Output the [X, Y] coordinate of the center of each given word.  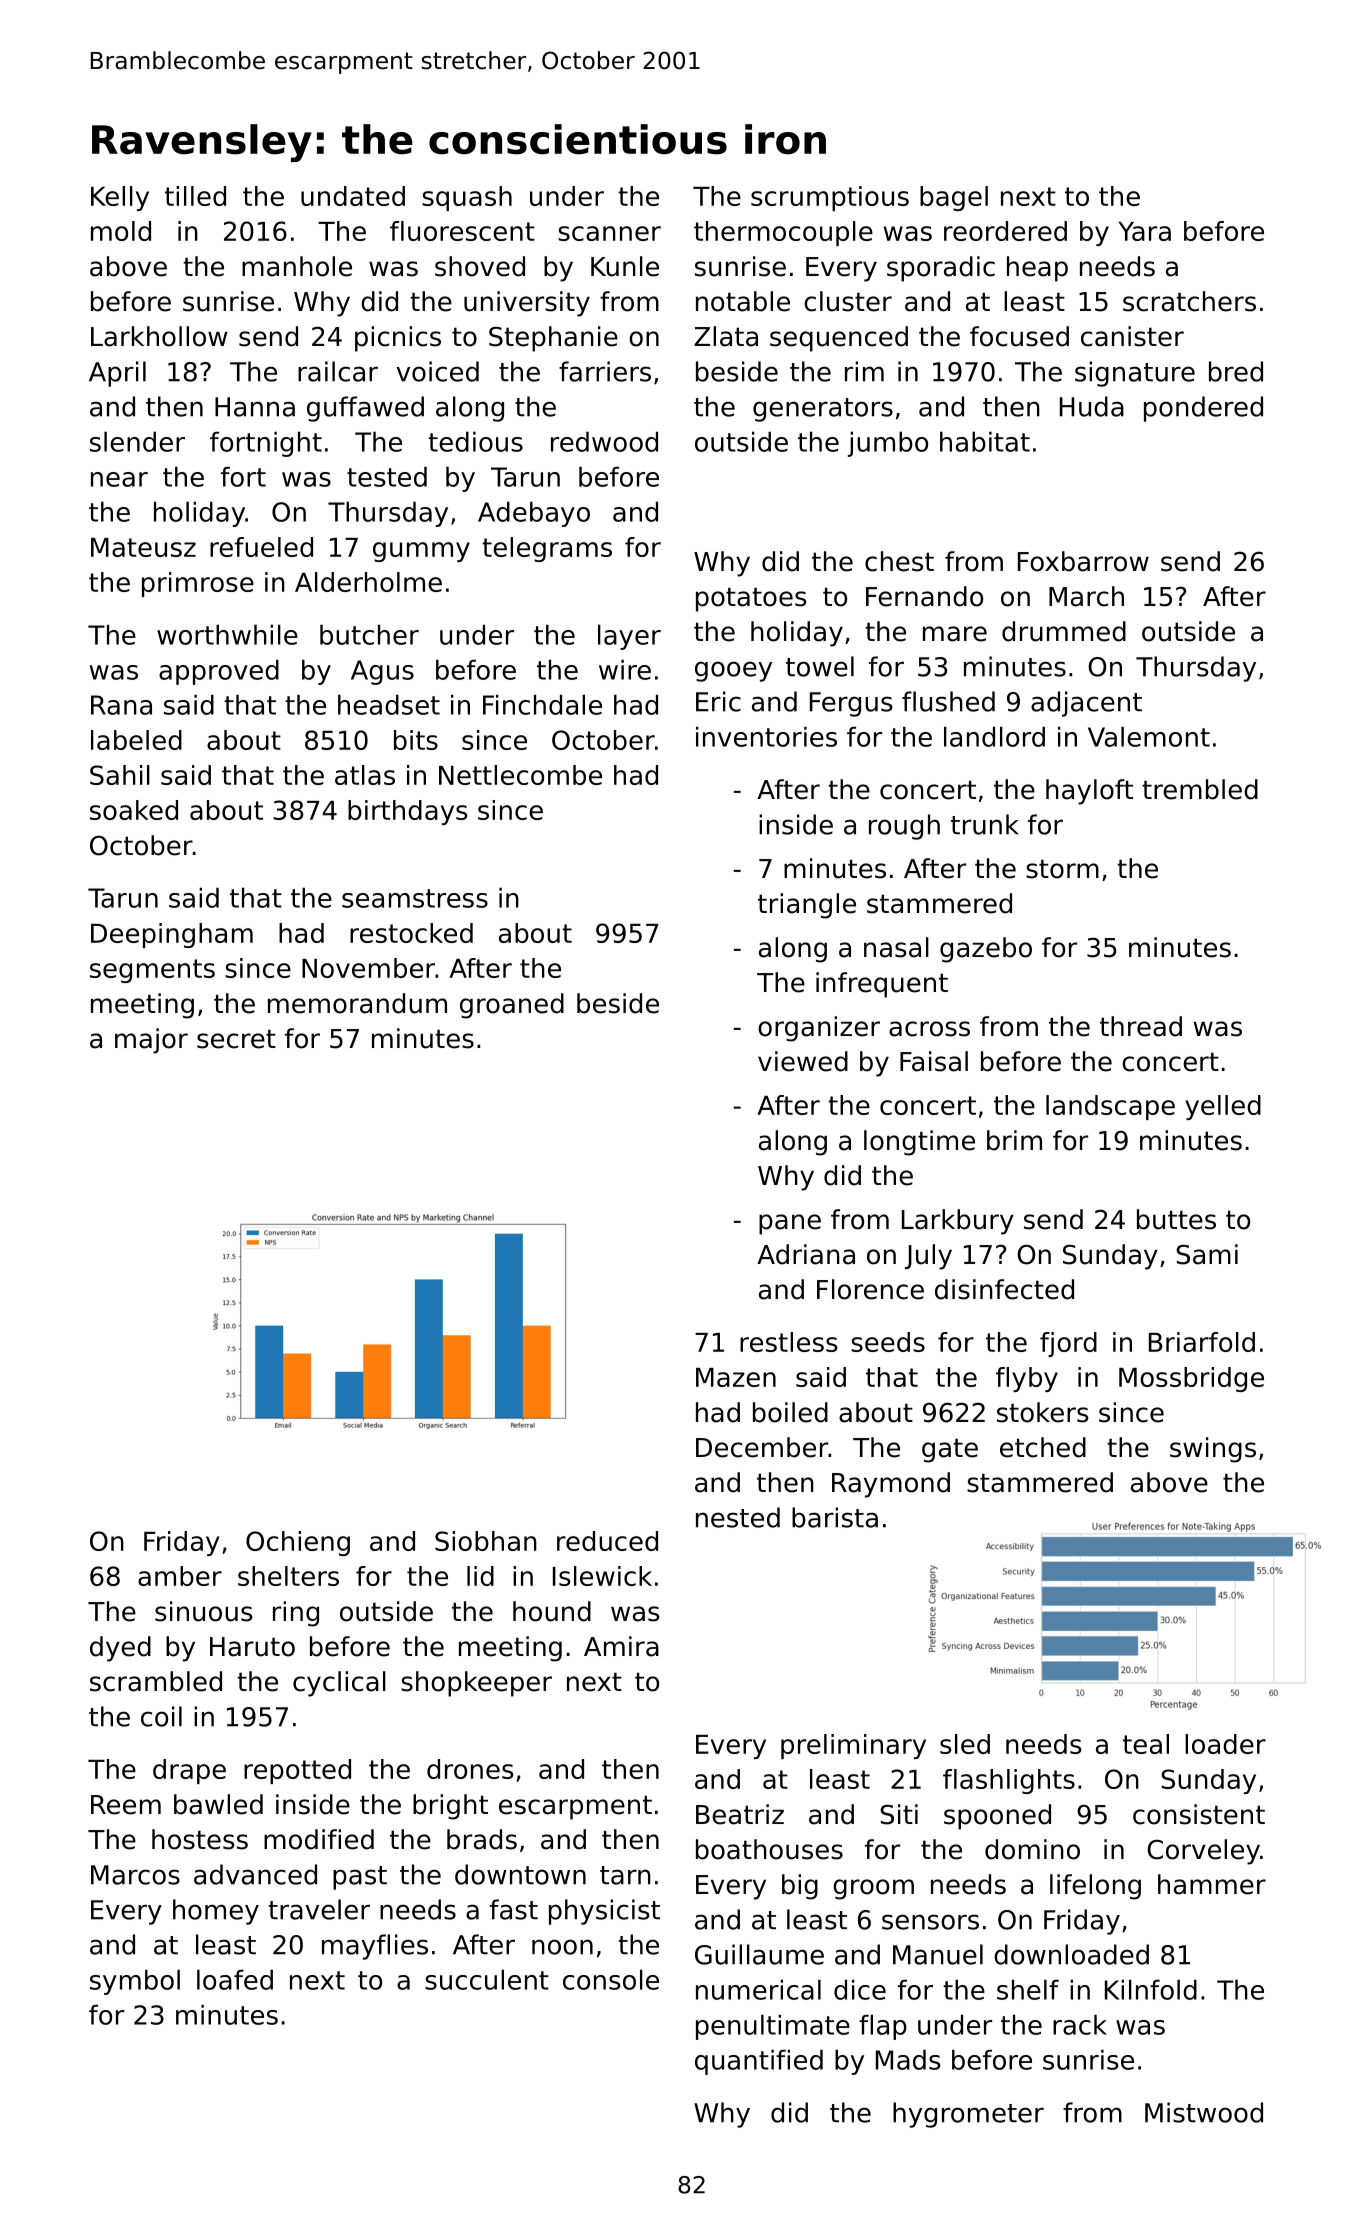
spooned [997, 1817]
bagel [954, 198]
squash [467, 198]
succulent [487, 1979]
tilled [195, 196]
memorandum [357, 1003]
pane [790, 1224]
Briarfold [1202, 1342]
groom [873, 1889]
